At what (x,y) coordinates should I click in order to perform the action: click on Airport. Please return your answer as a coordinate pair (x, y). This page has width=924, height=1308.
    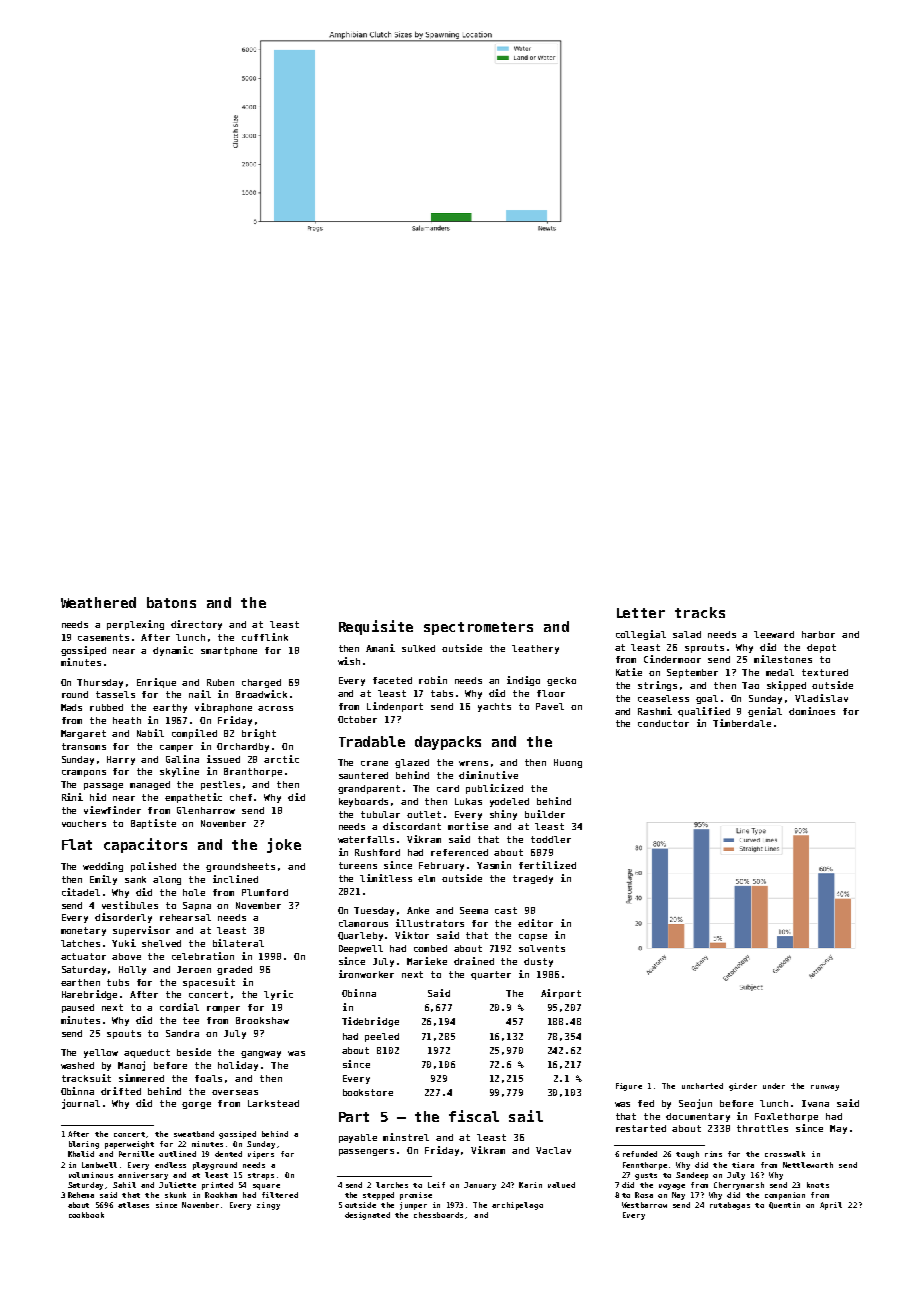
    Looking at the image, I should click on (561, 994).
